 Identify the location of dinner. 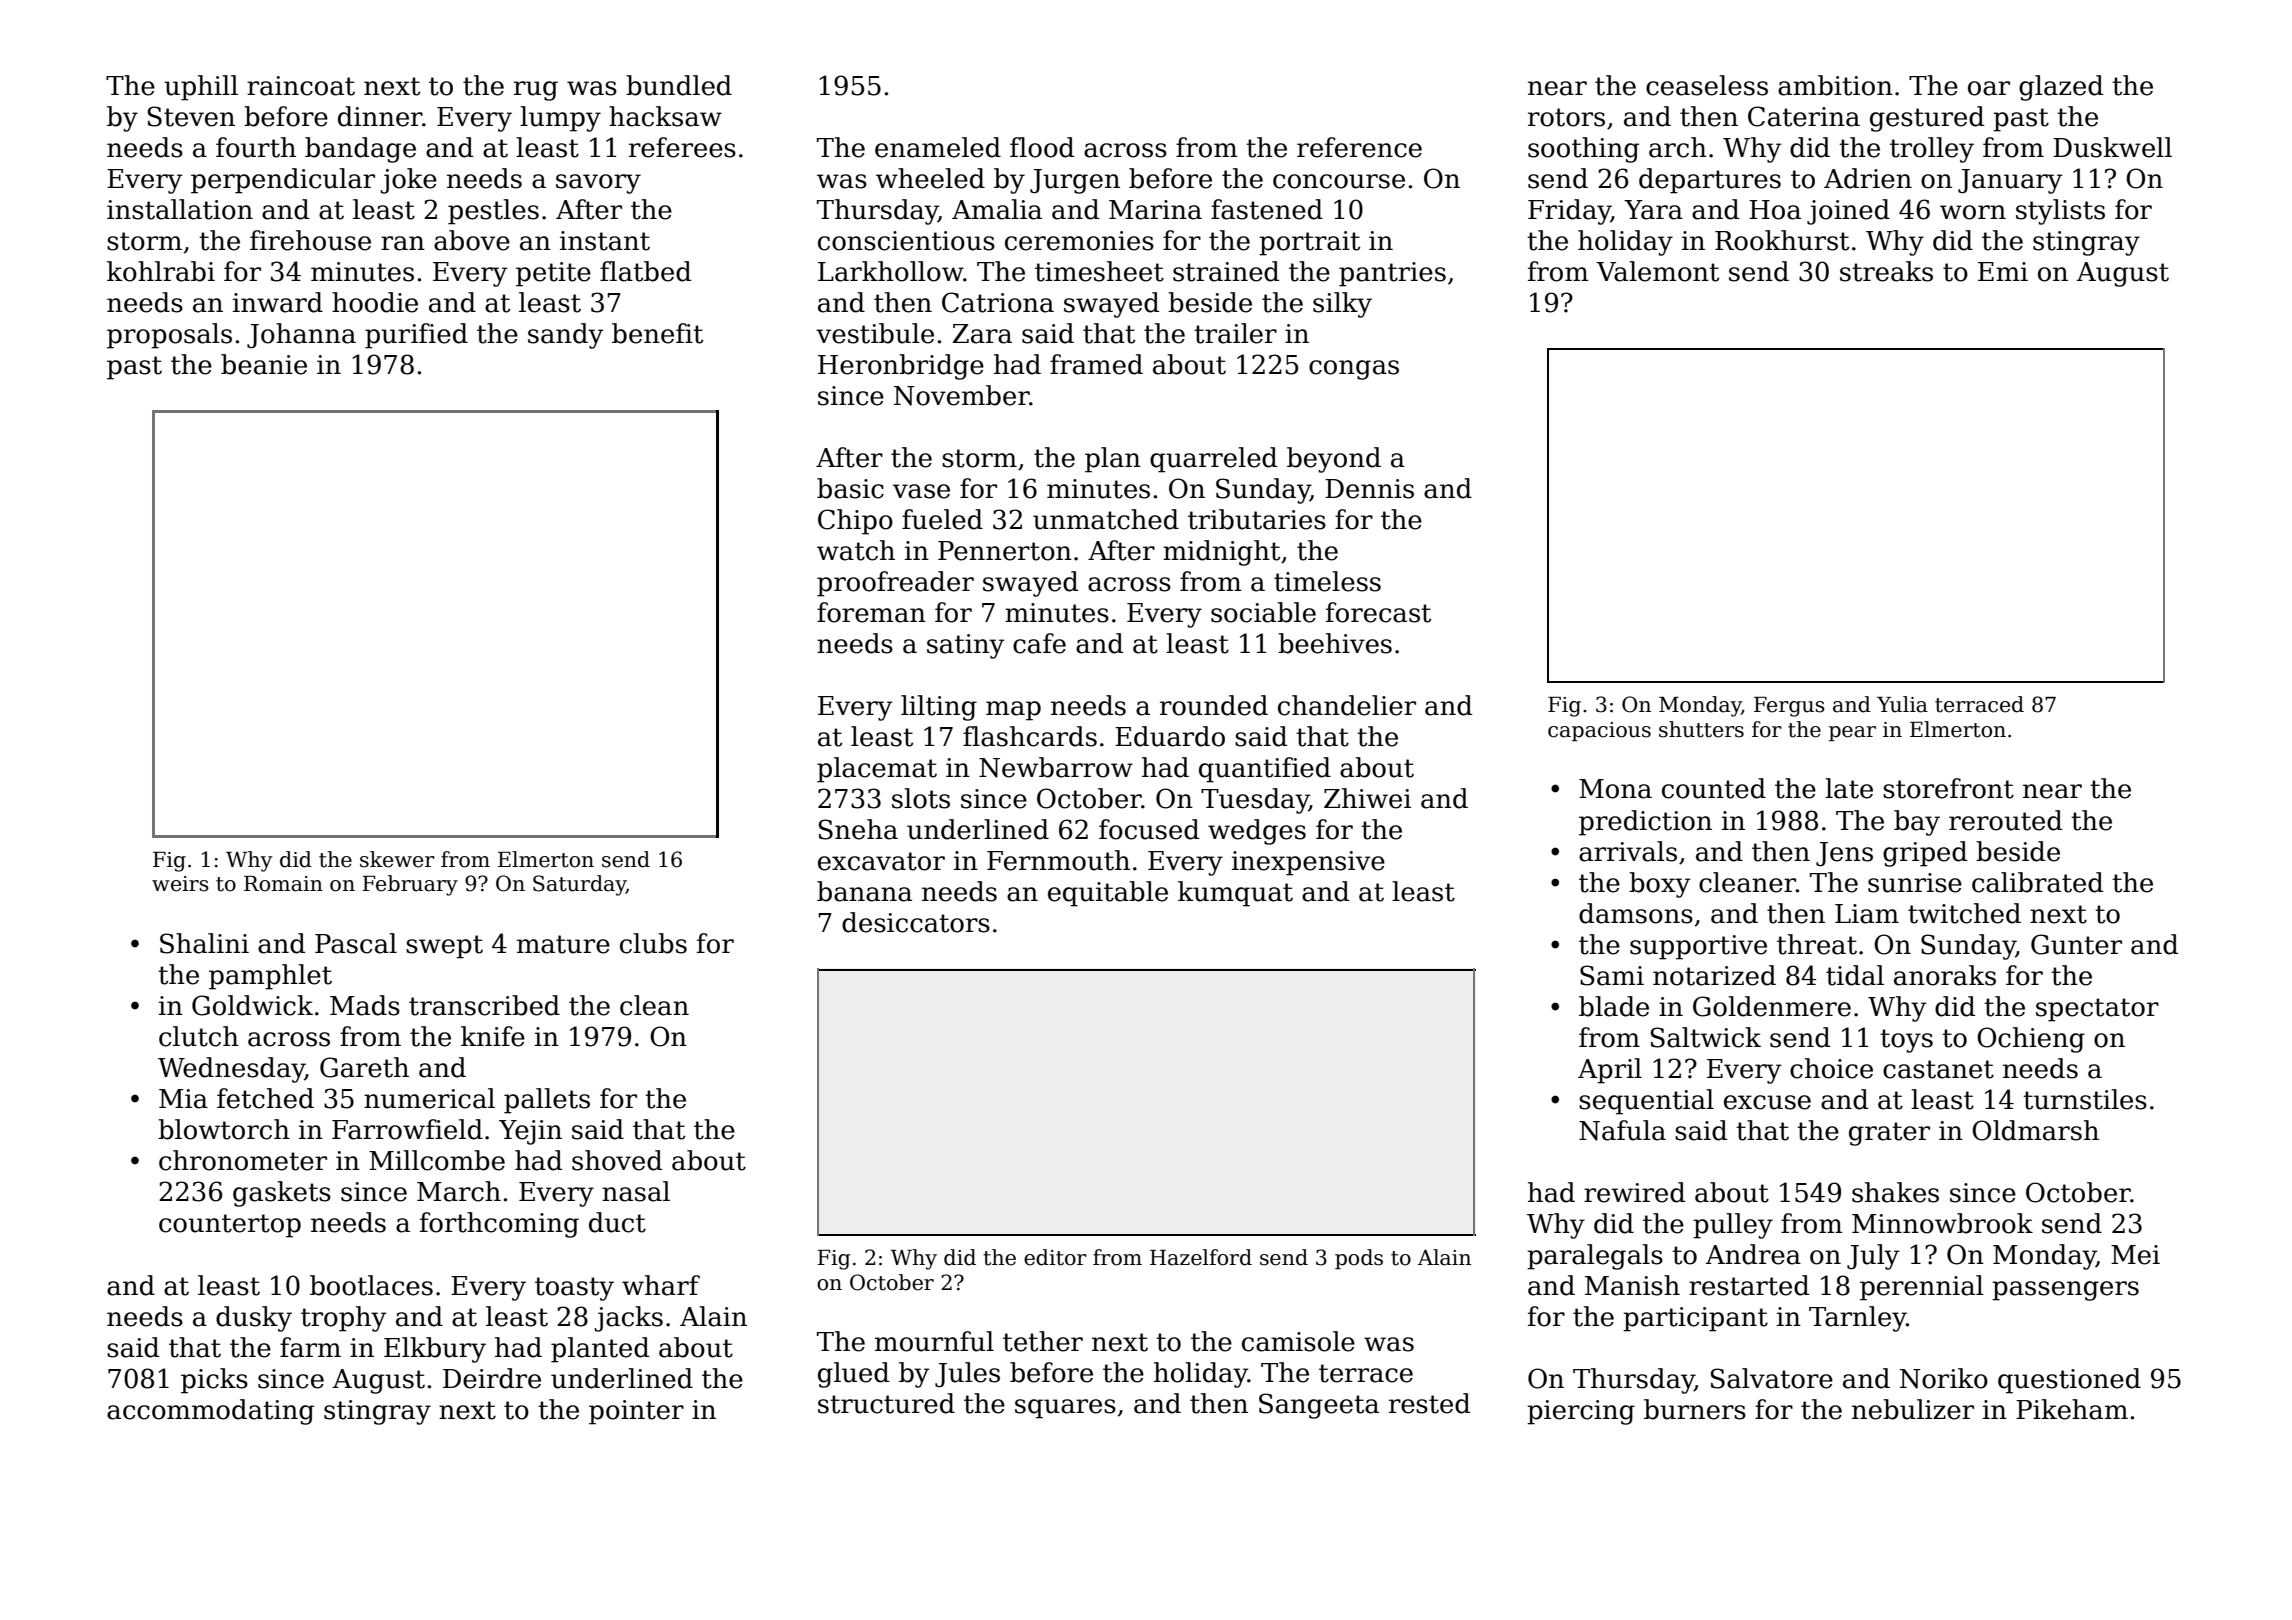
(380, 116).
